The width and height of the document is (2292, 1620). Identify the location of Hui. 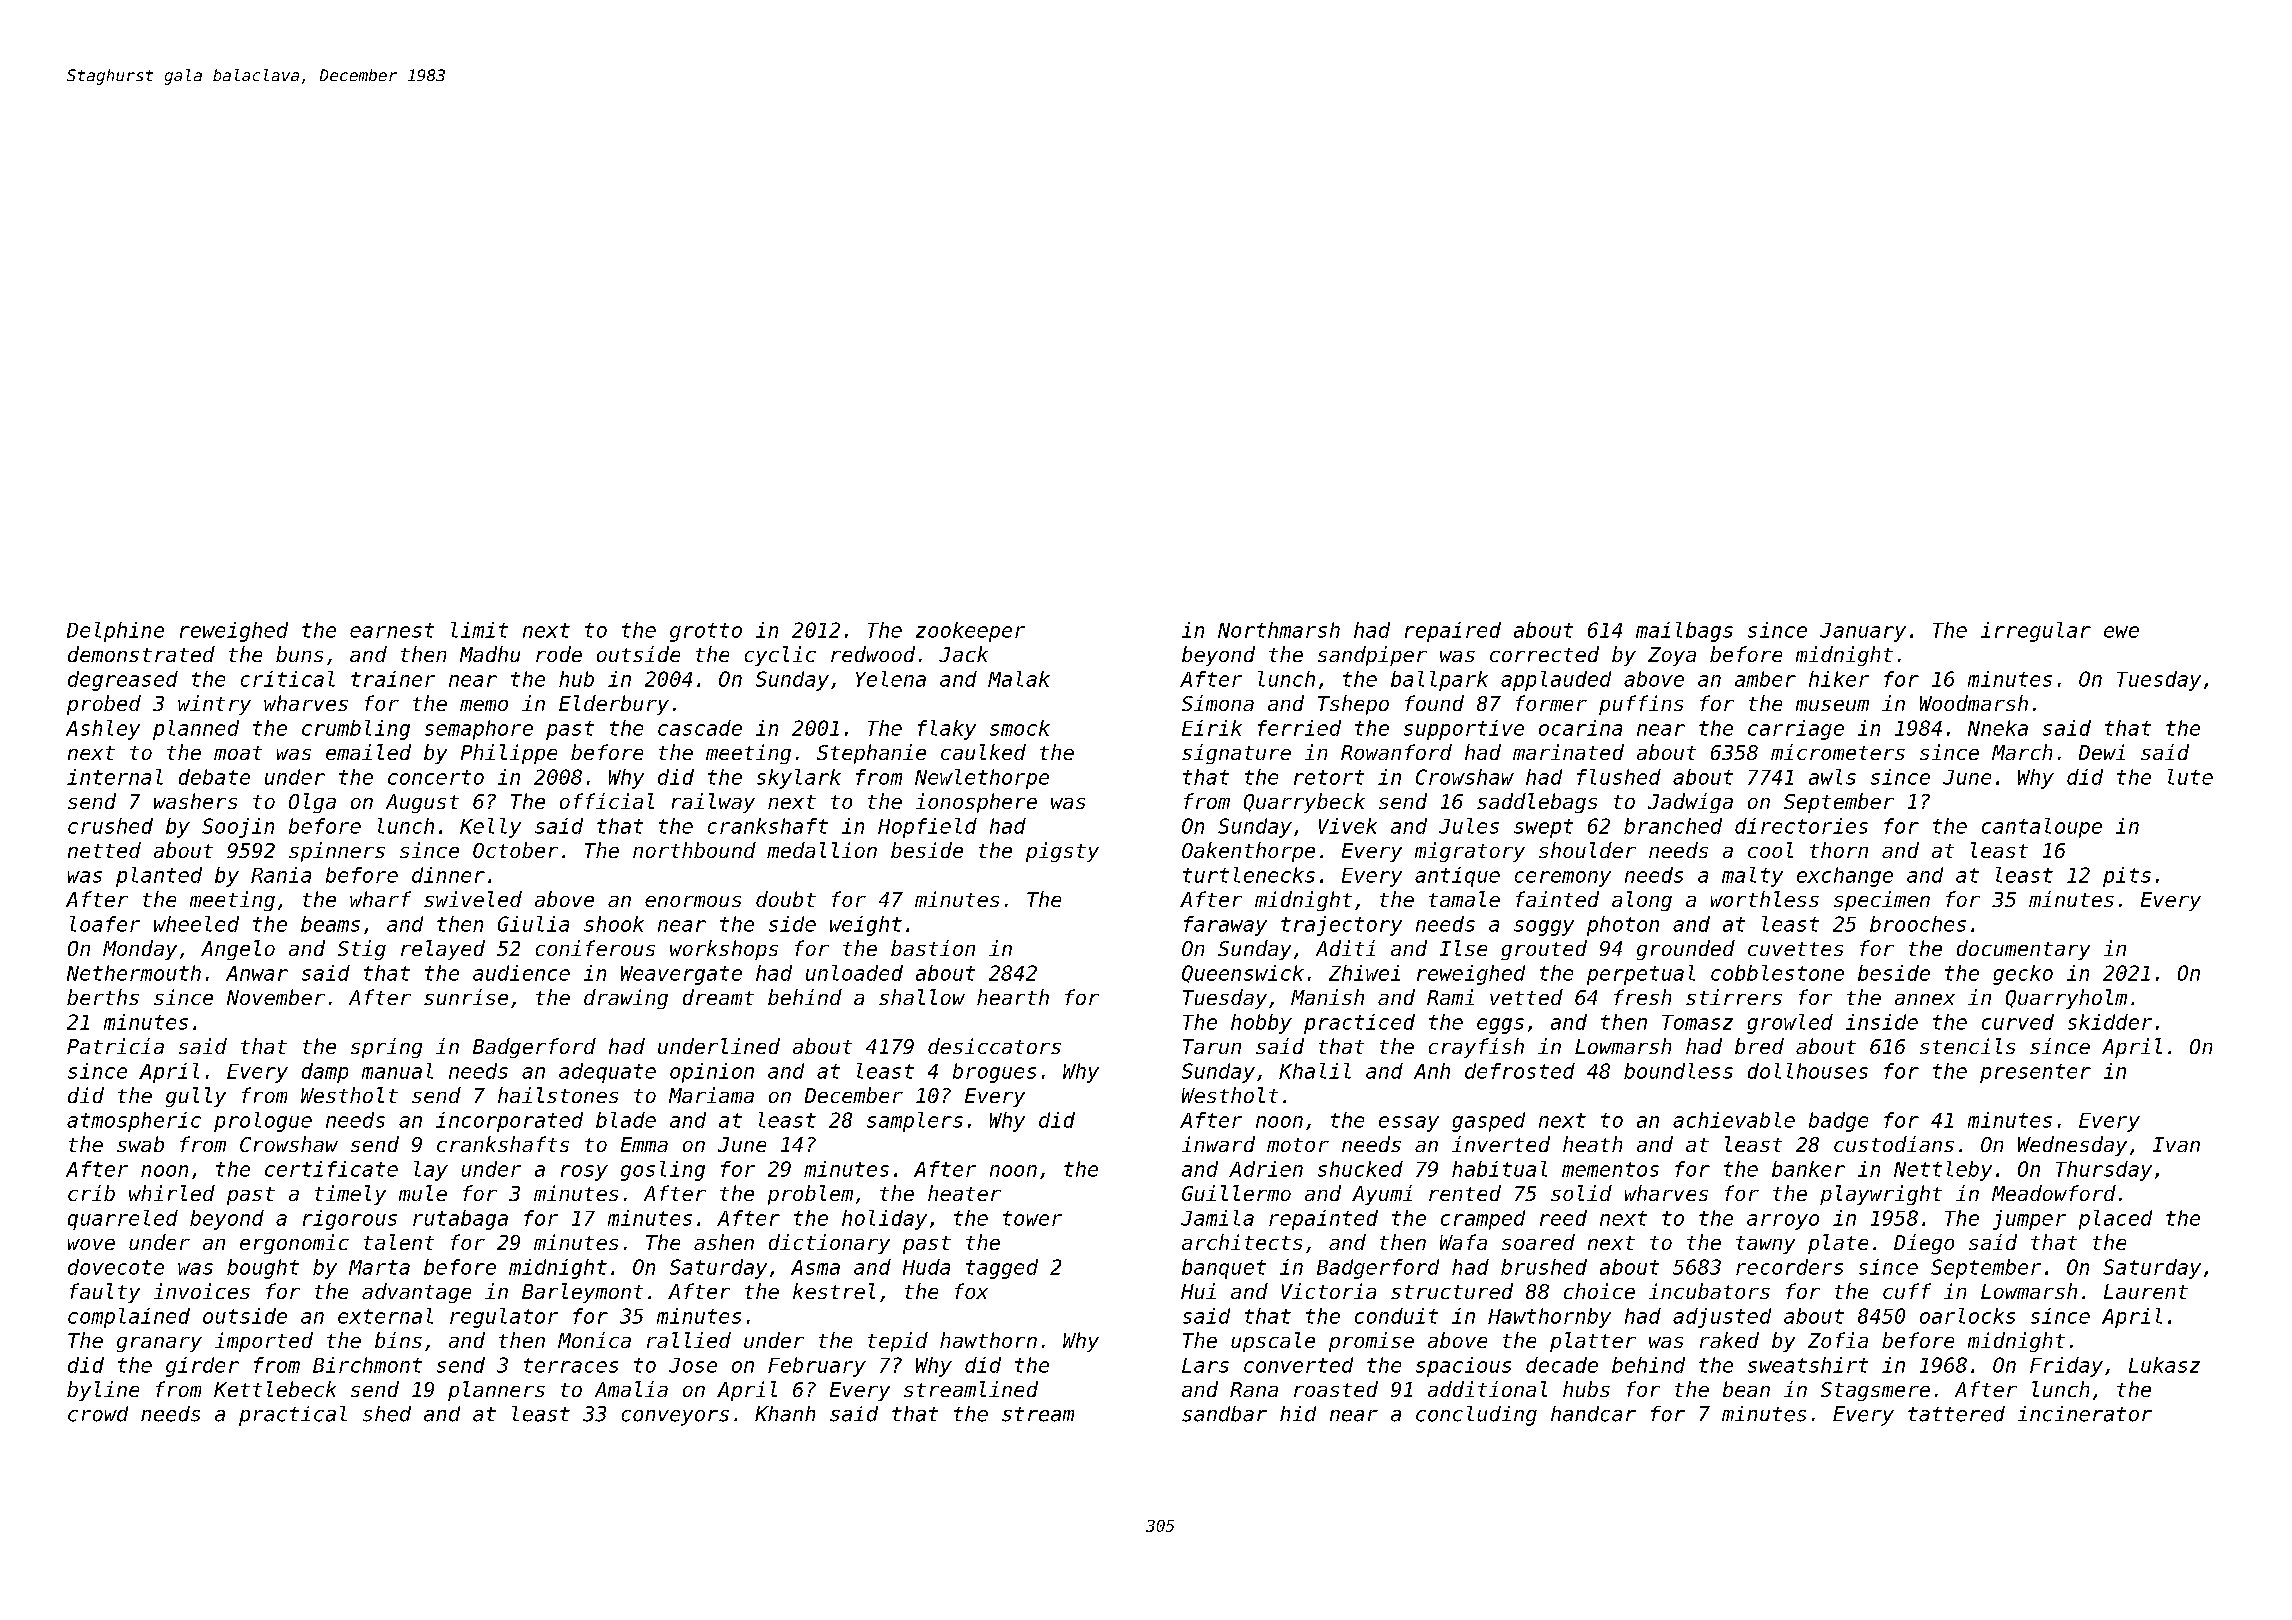
(1198, 1291).
